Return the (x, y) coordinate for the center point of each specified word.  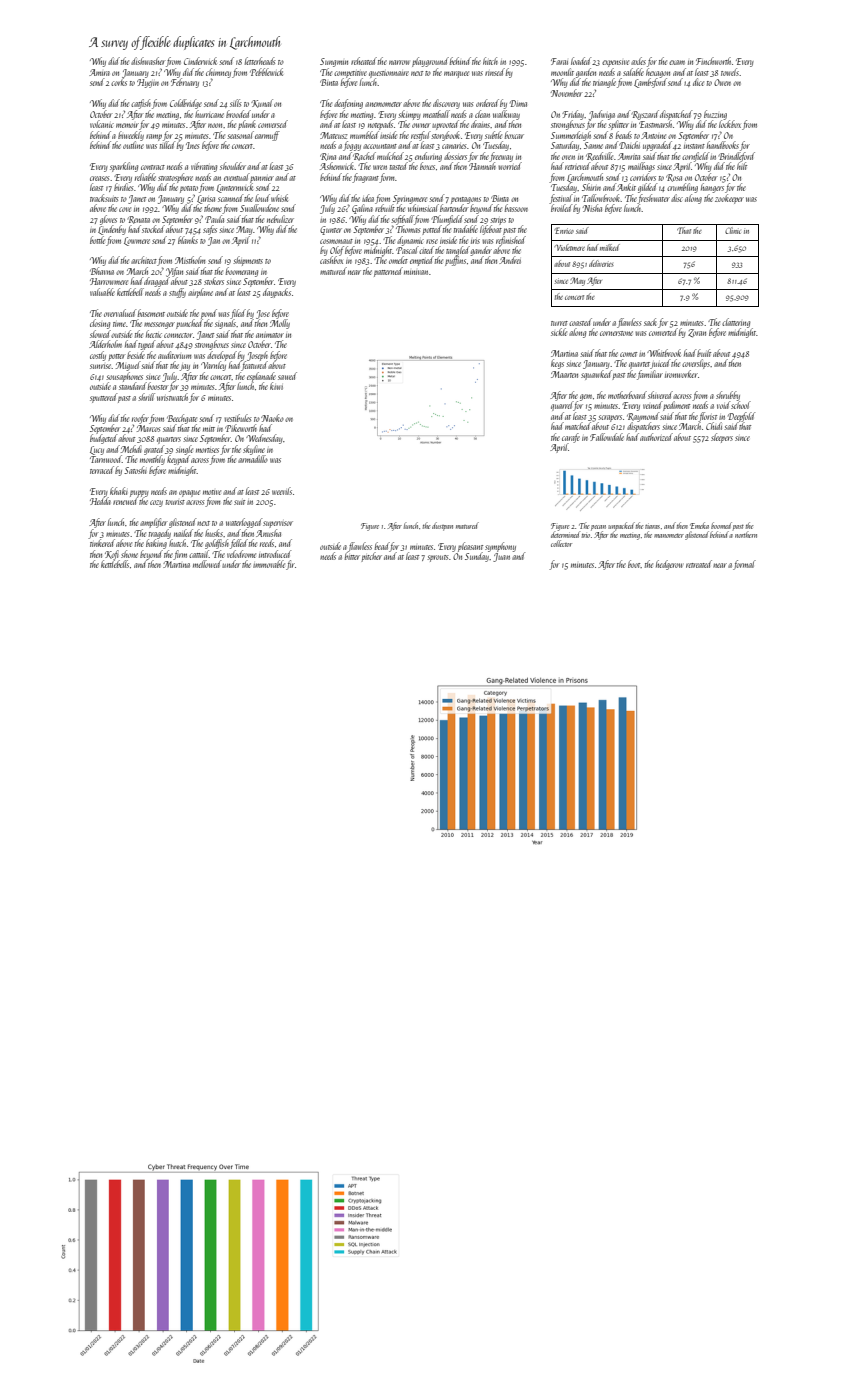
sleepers (722, 438)
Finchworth (713, 61)
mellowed (207, 564)
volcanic (102, 124)
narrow (399, 62)
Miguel (128, 366)
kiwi (276, 386)
